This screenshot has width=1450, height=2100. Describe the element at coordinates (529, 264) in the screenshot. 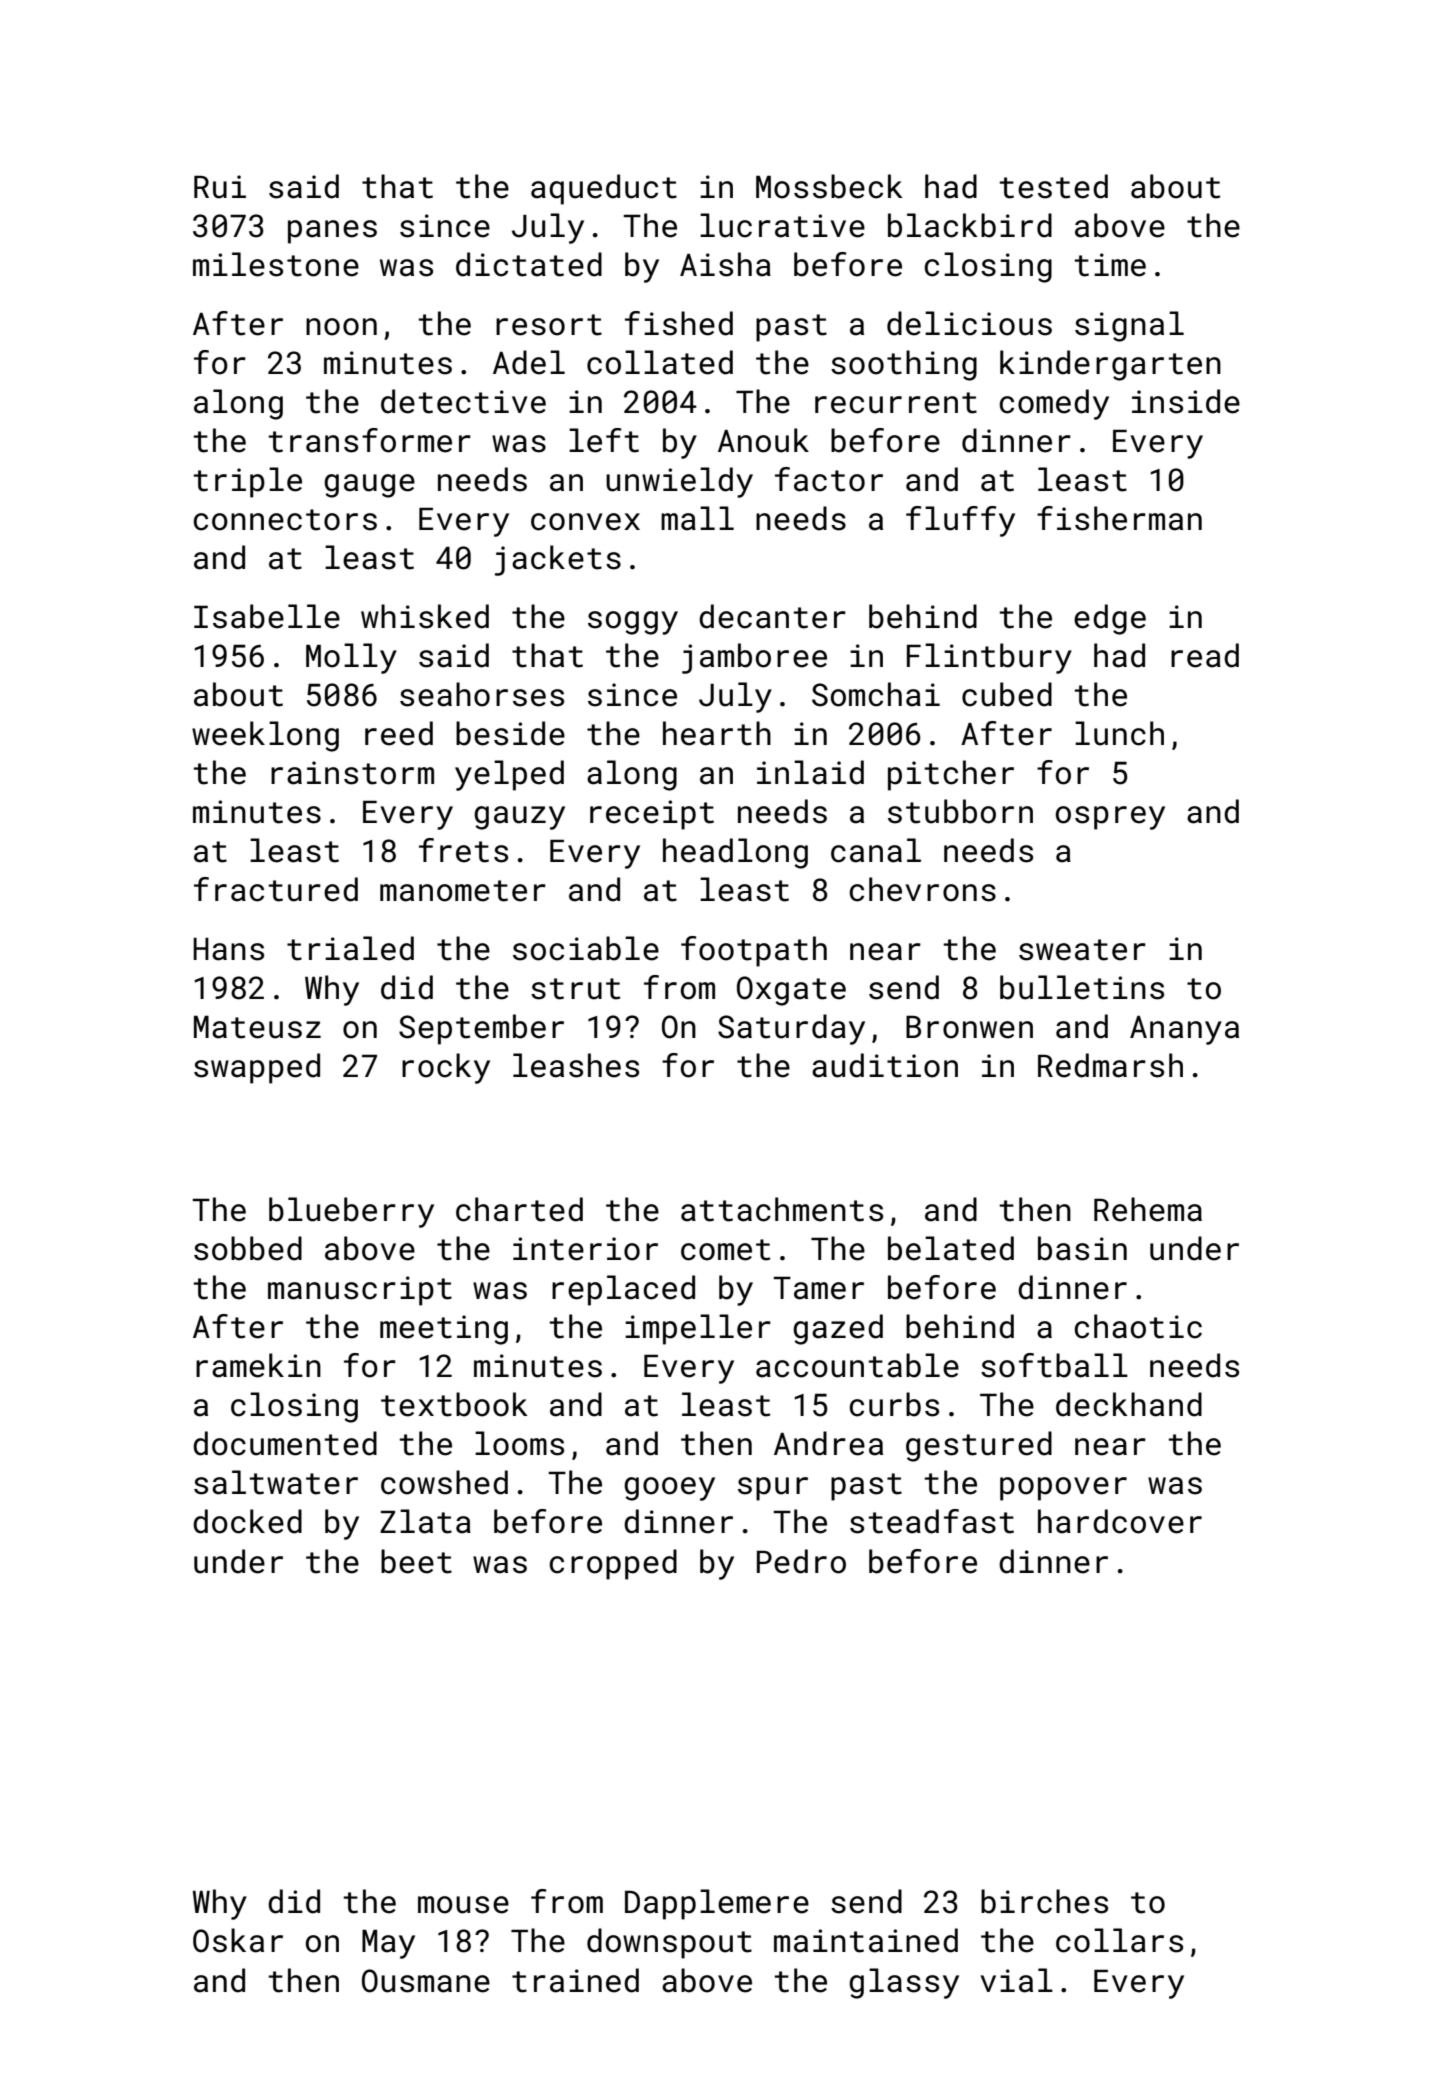

I see `dictated` at that location.
